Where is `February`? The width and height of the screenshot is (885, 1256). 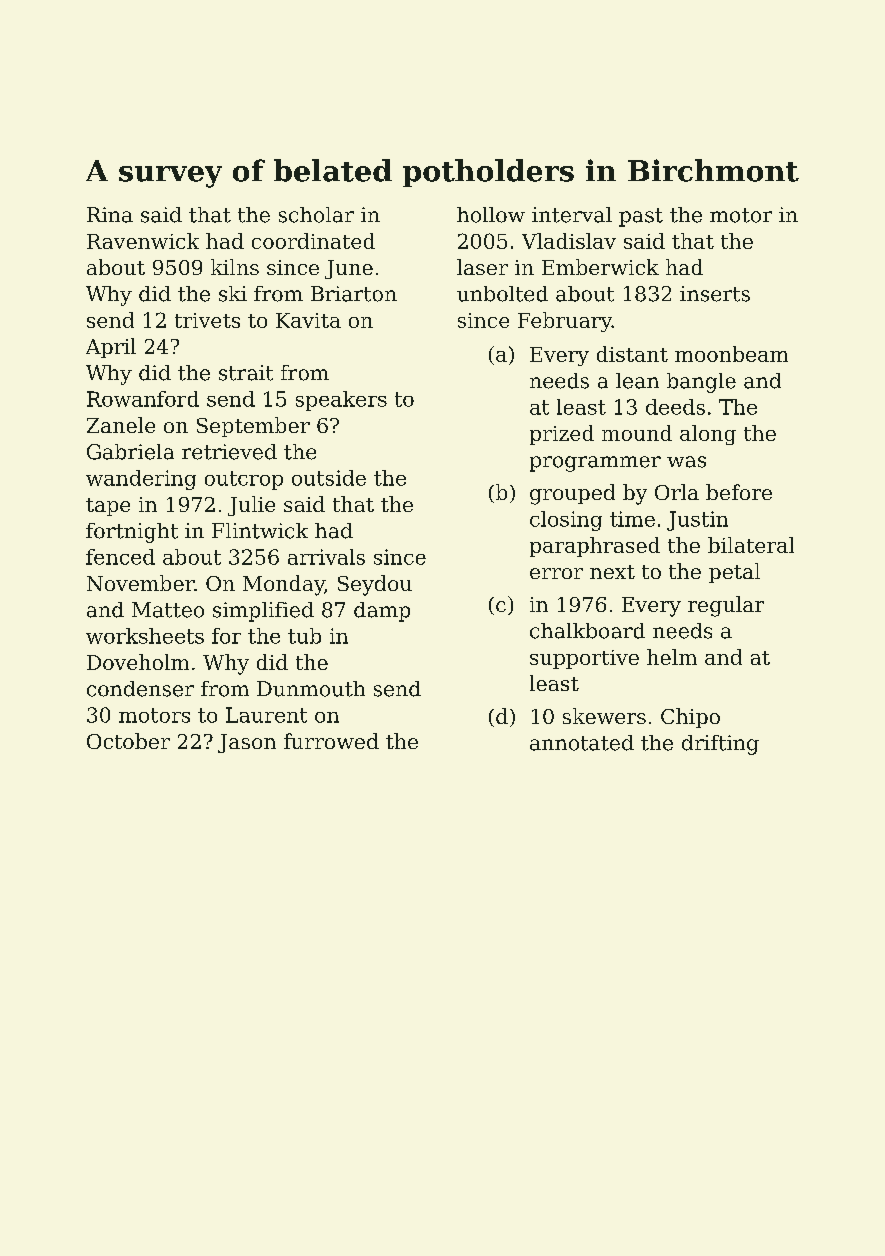
February is located at coordinates (565, 322).
